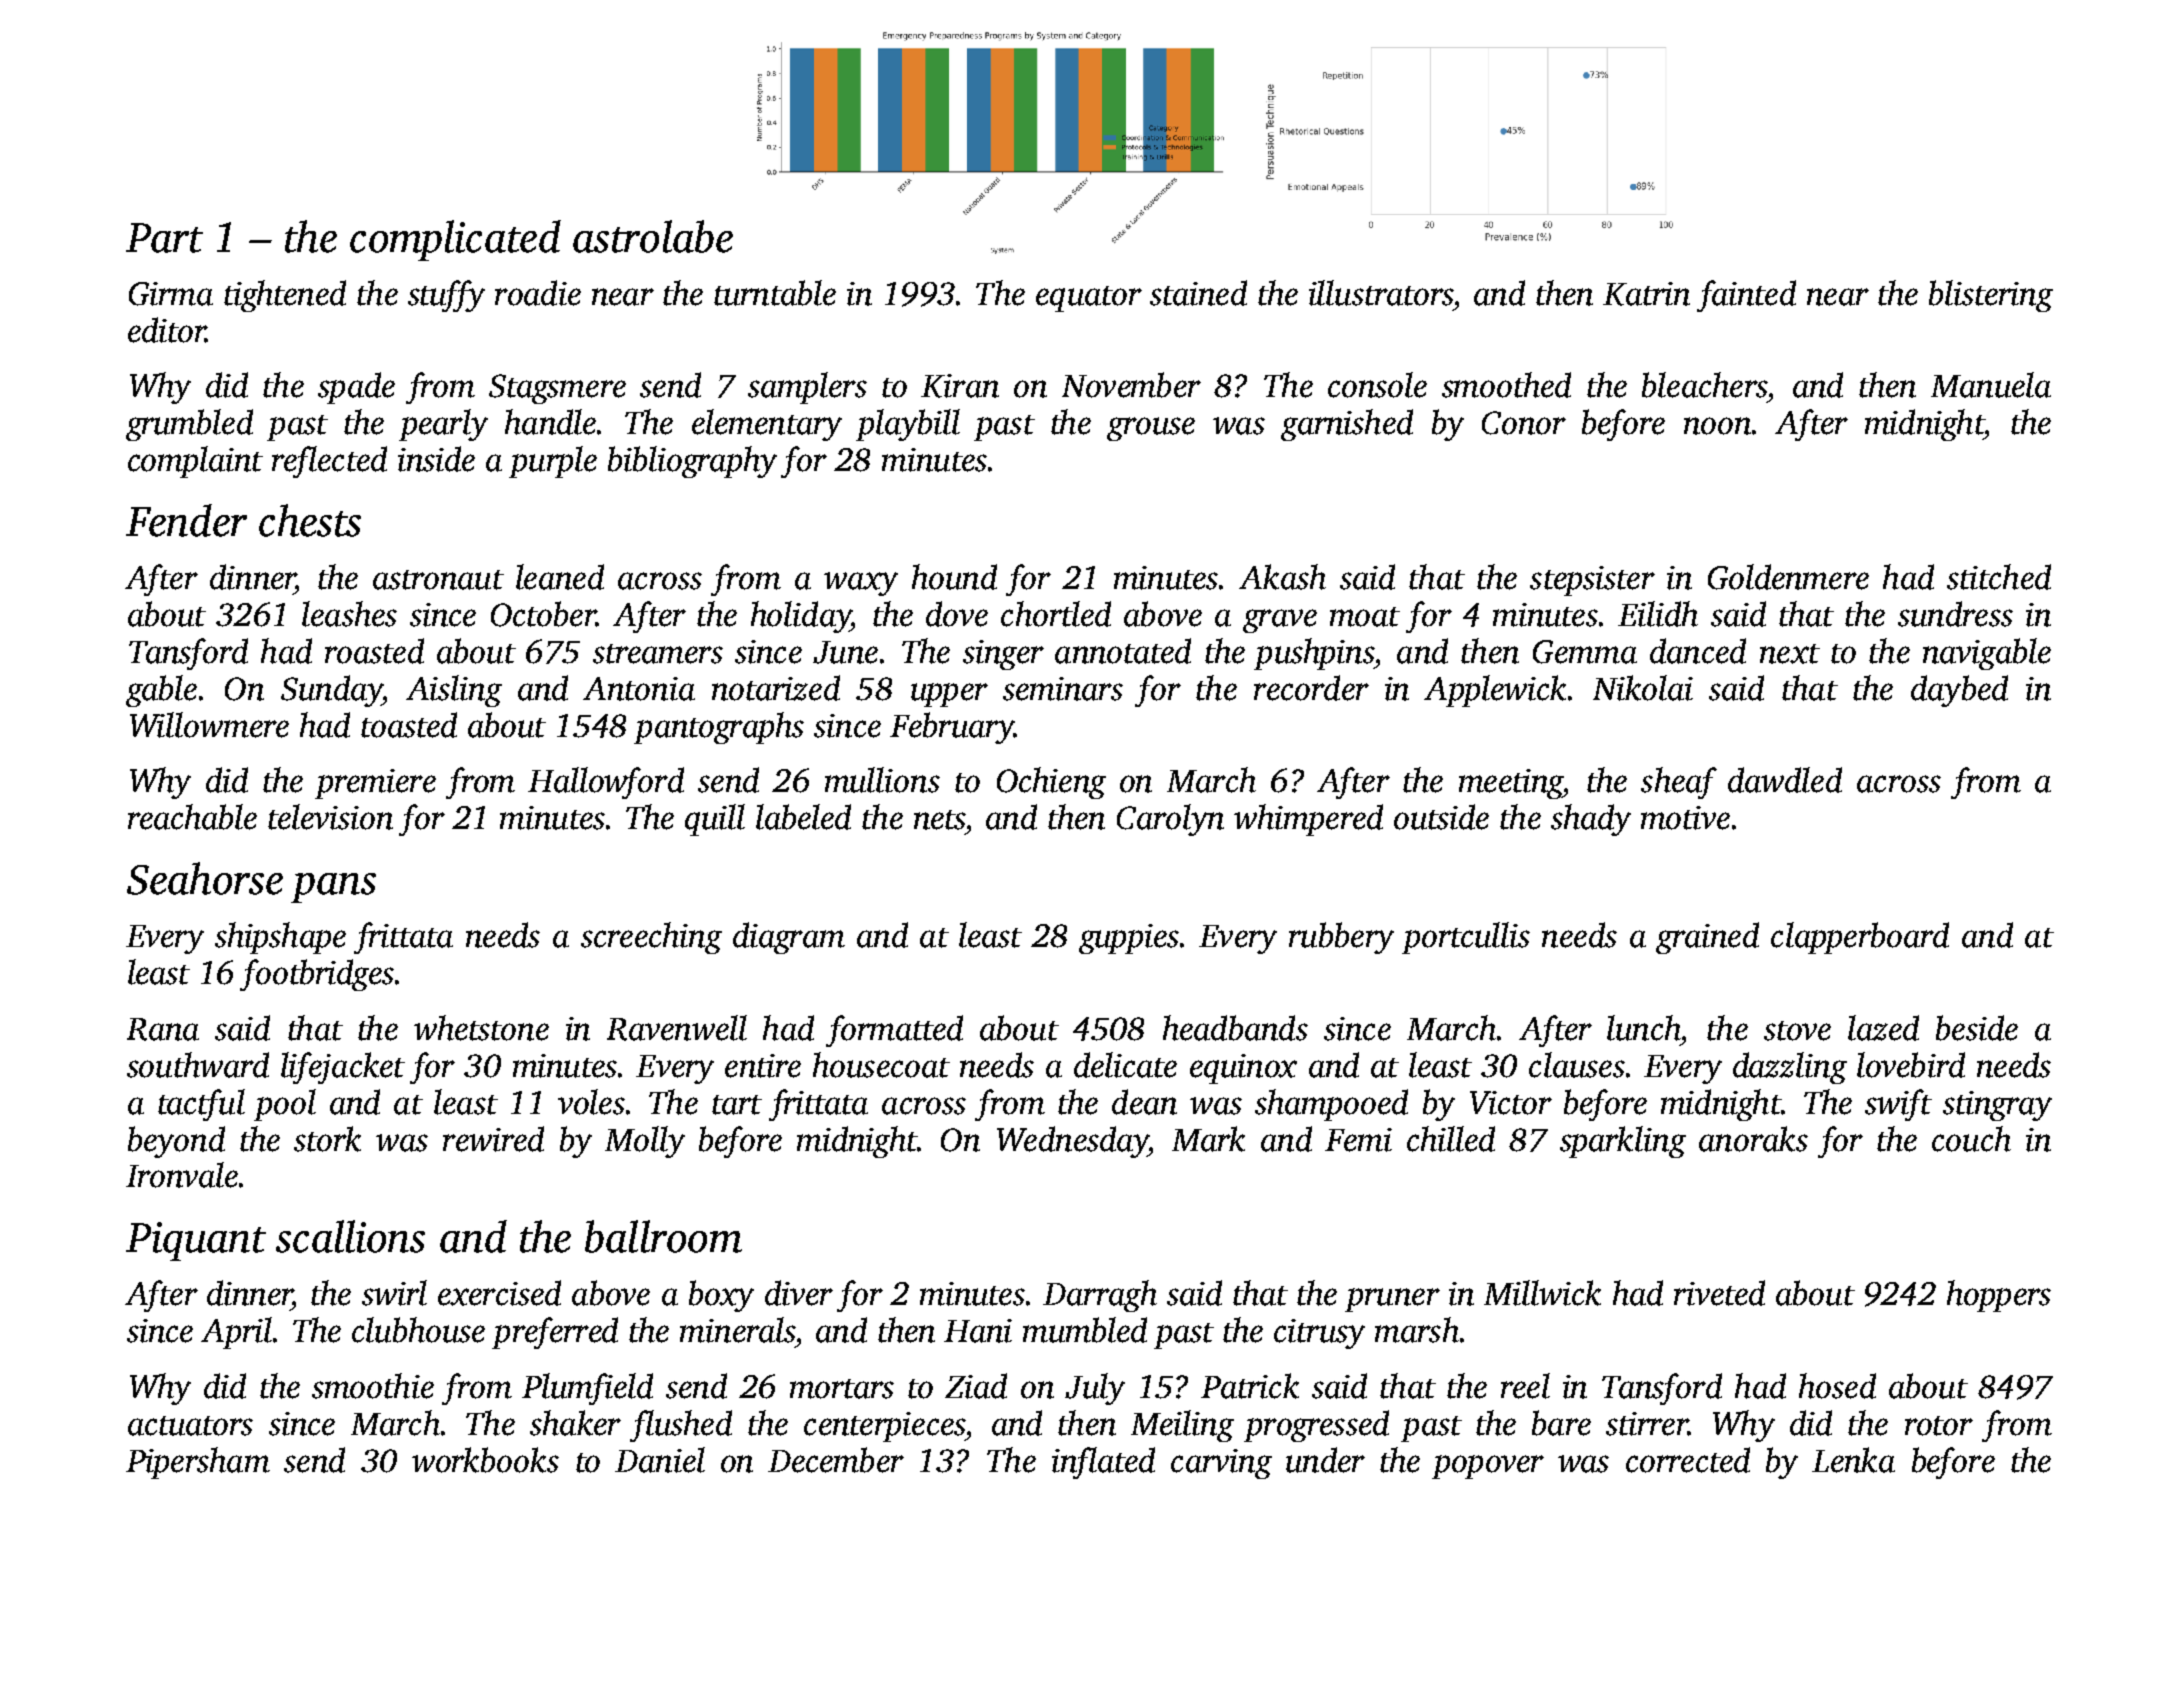 The image size is (2178, 1683). What do you see at coordinates (1198, 293) in the page?
I see `stained` at bounding box center [1198, 293].
